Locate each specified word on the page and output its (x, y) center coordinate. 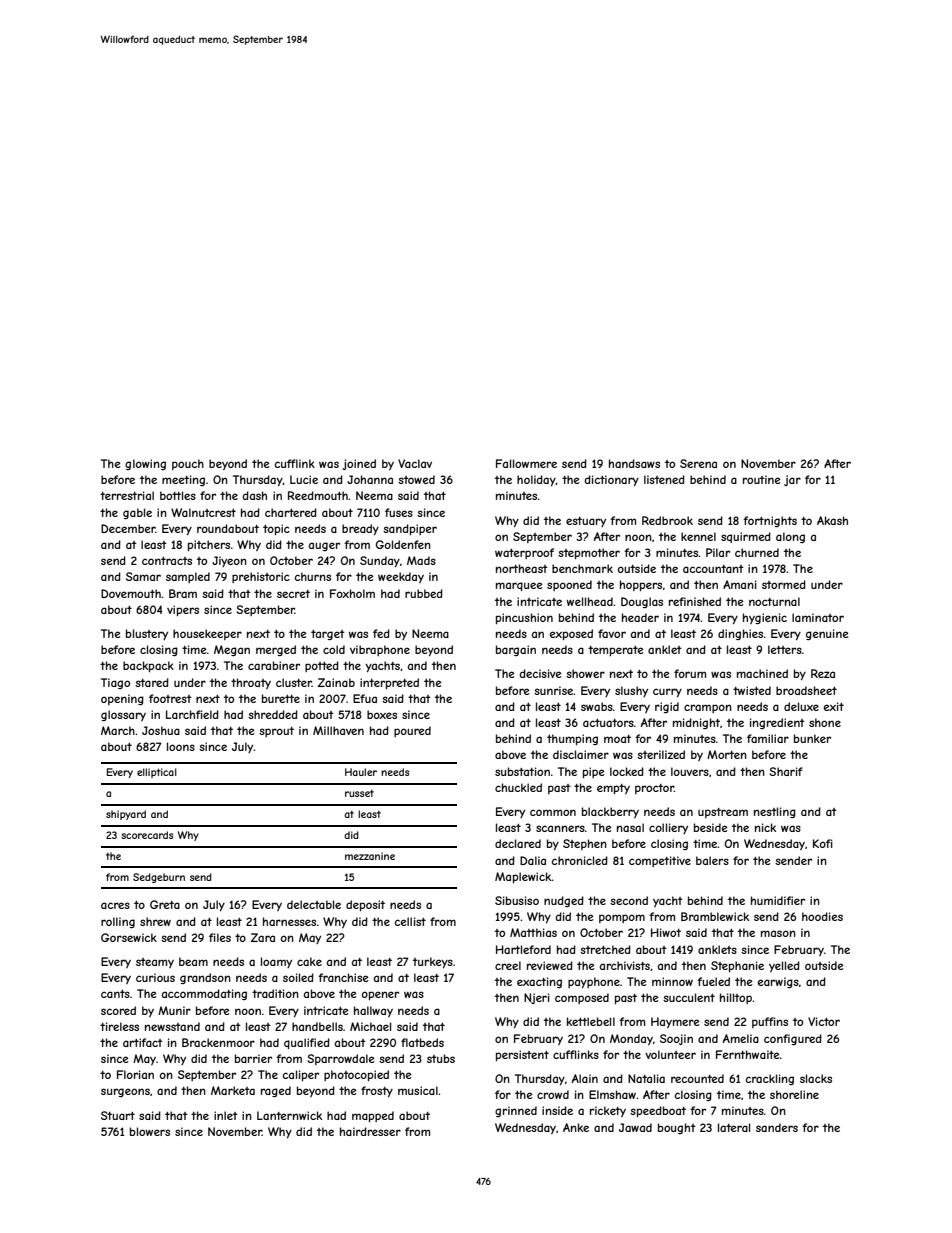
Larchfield (192, 714)
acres (115, 905)
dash (254, 495)
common (553, 812)
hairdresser (370, 1131)
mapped (373, 1116)
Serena (698, 463)
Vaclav (415, 463)
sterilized (661, 754)
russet (359, 793)
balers (712, 860)
